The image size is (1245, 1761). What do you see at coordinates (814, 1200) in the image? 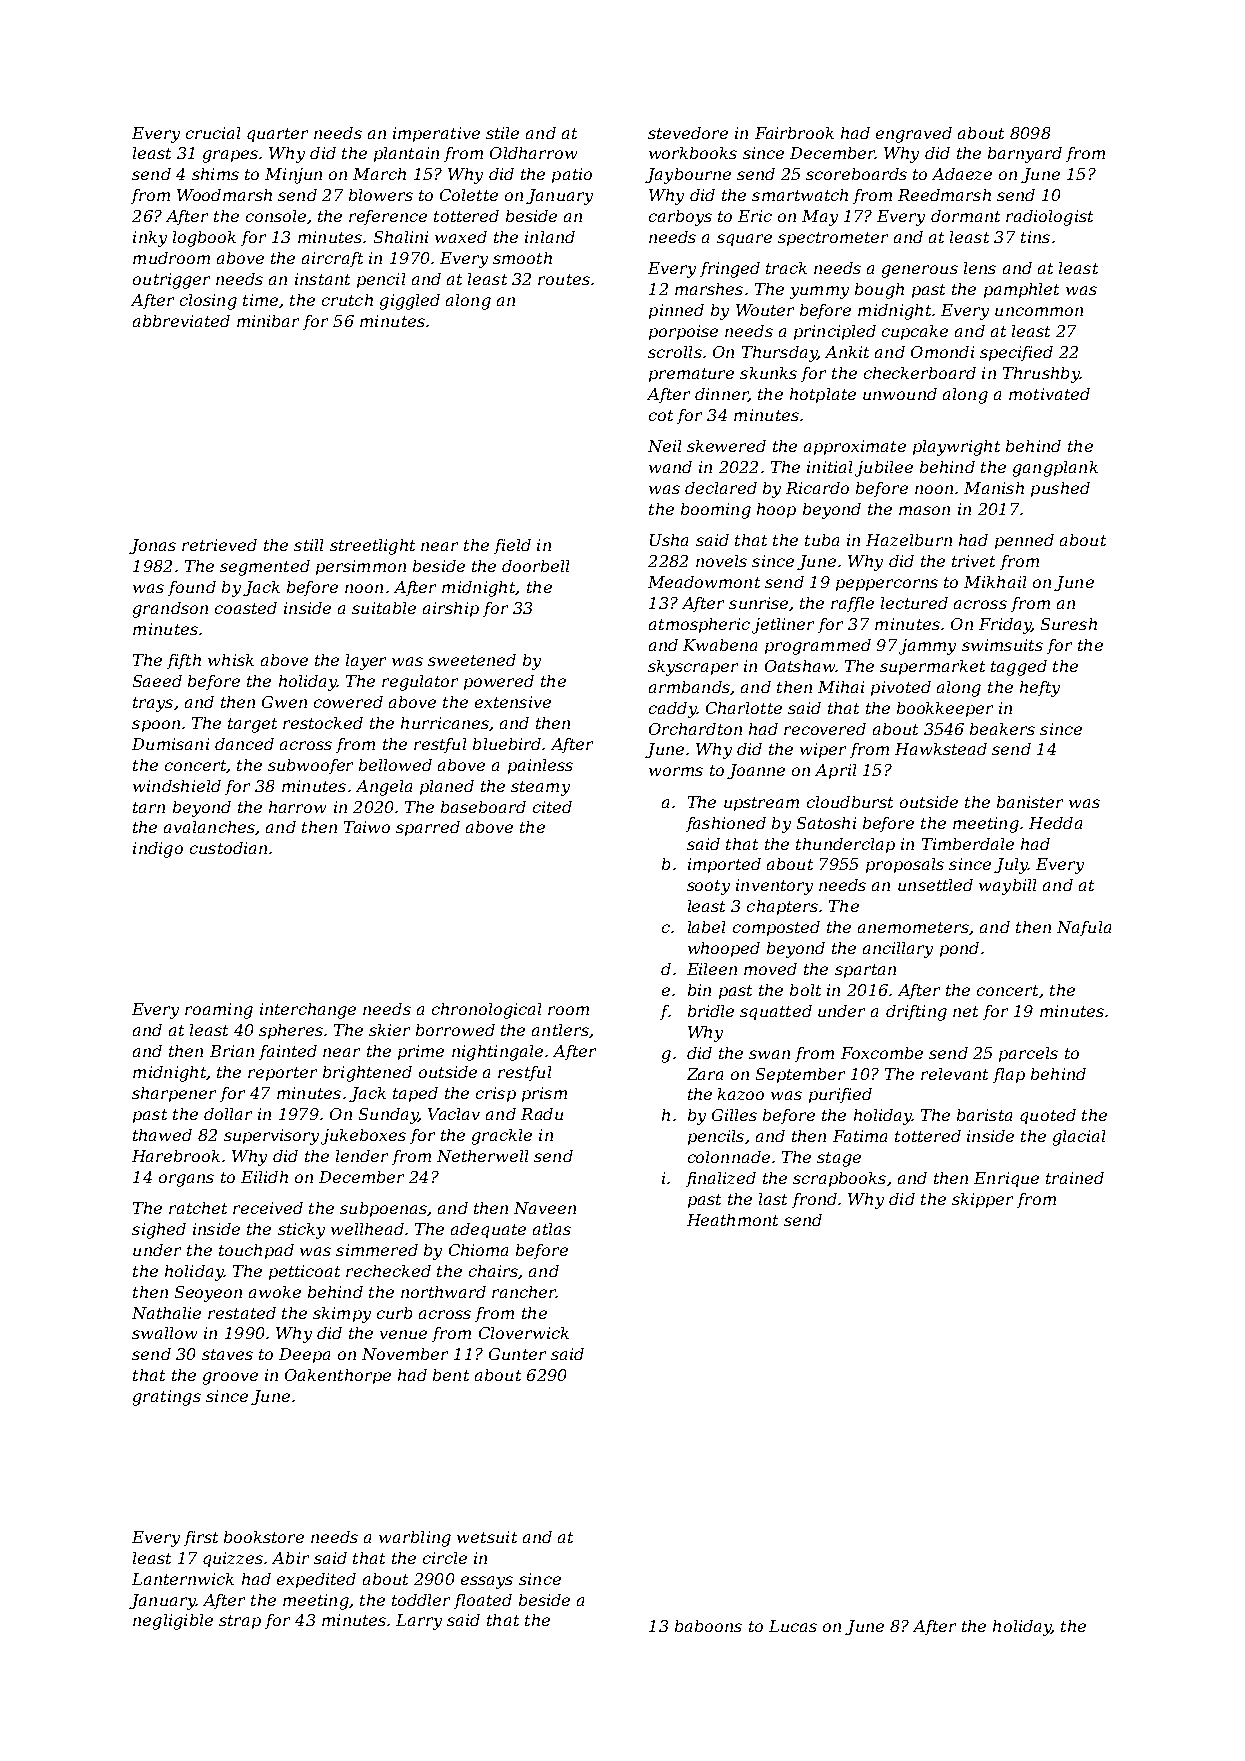
I see `frond` at bounding box center [814, 1200].
